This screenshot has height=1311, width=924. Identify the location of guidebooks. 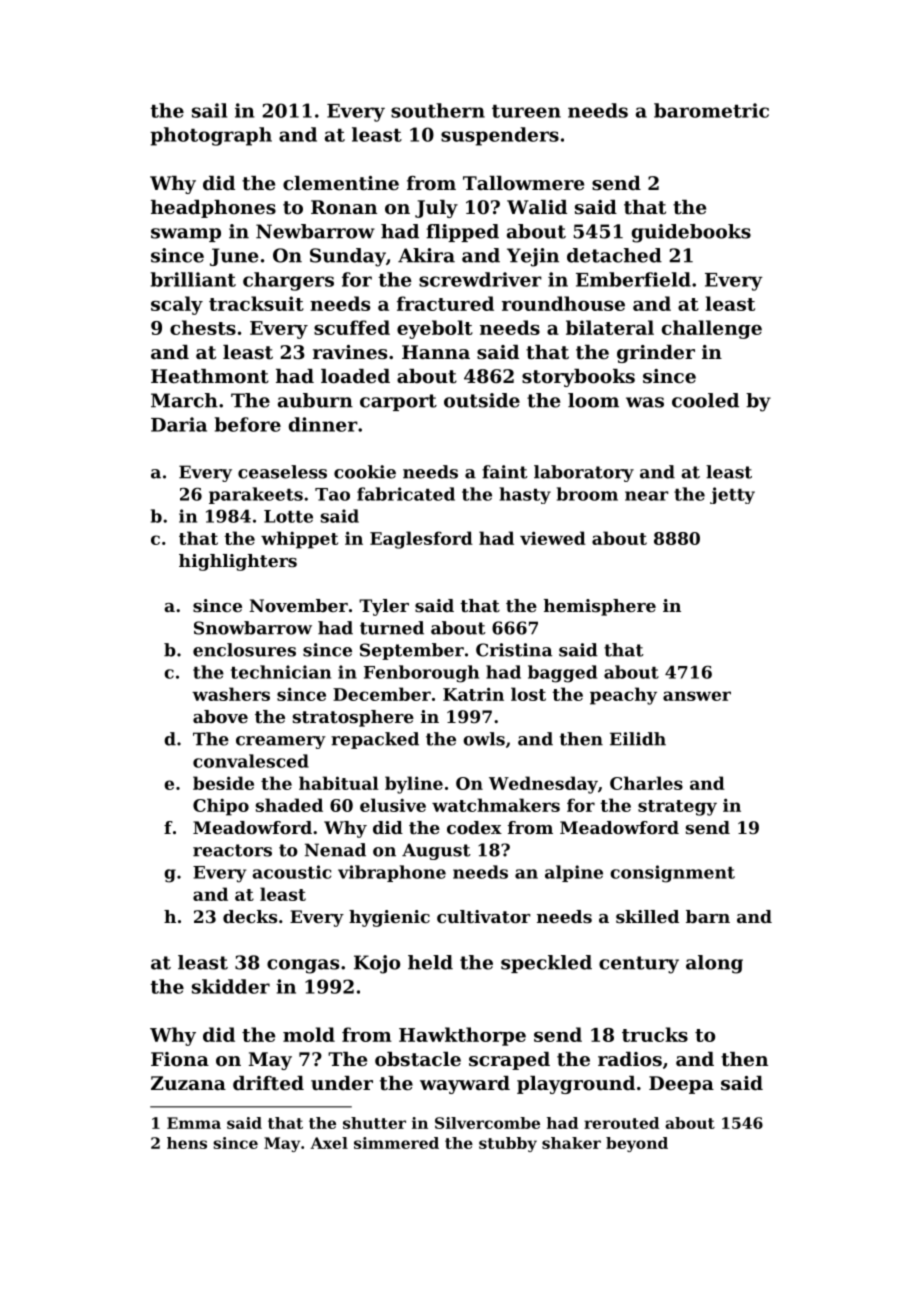
(691, 233).
